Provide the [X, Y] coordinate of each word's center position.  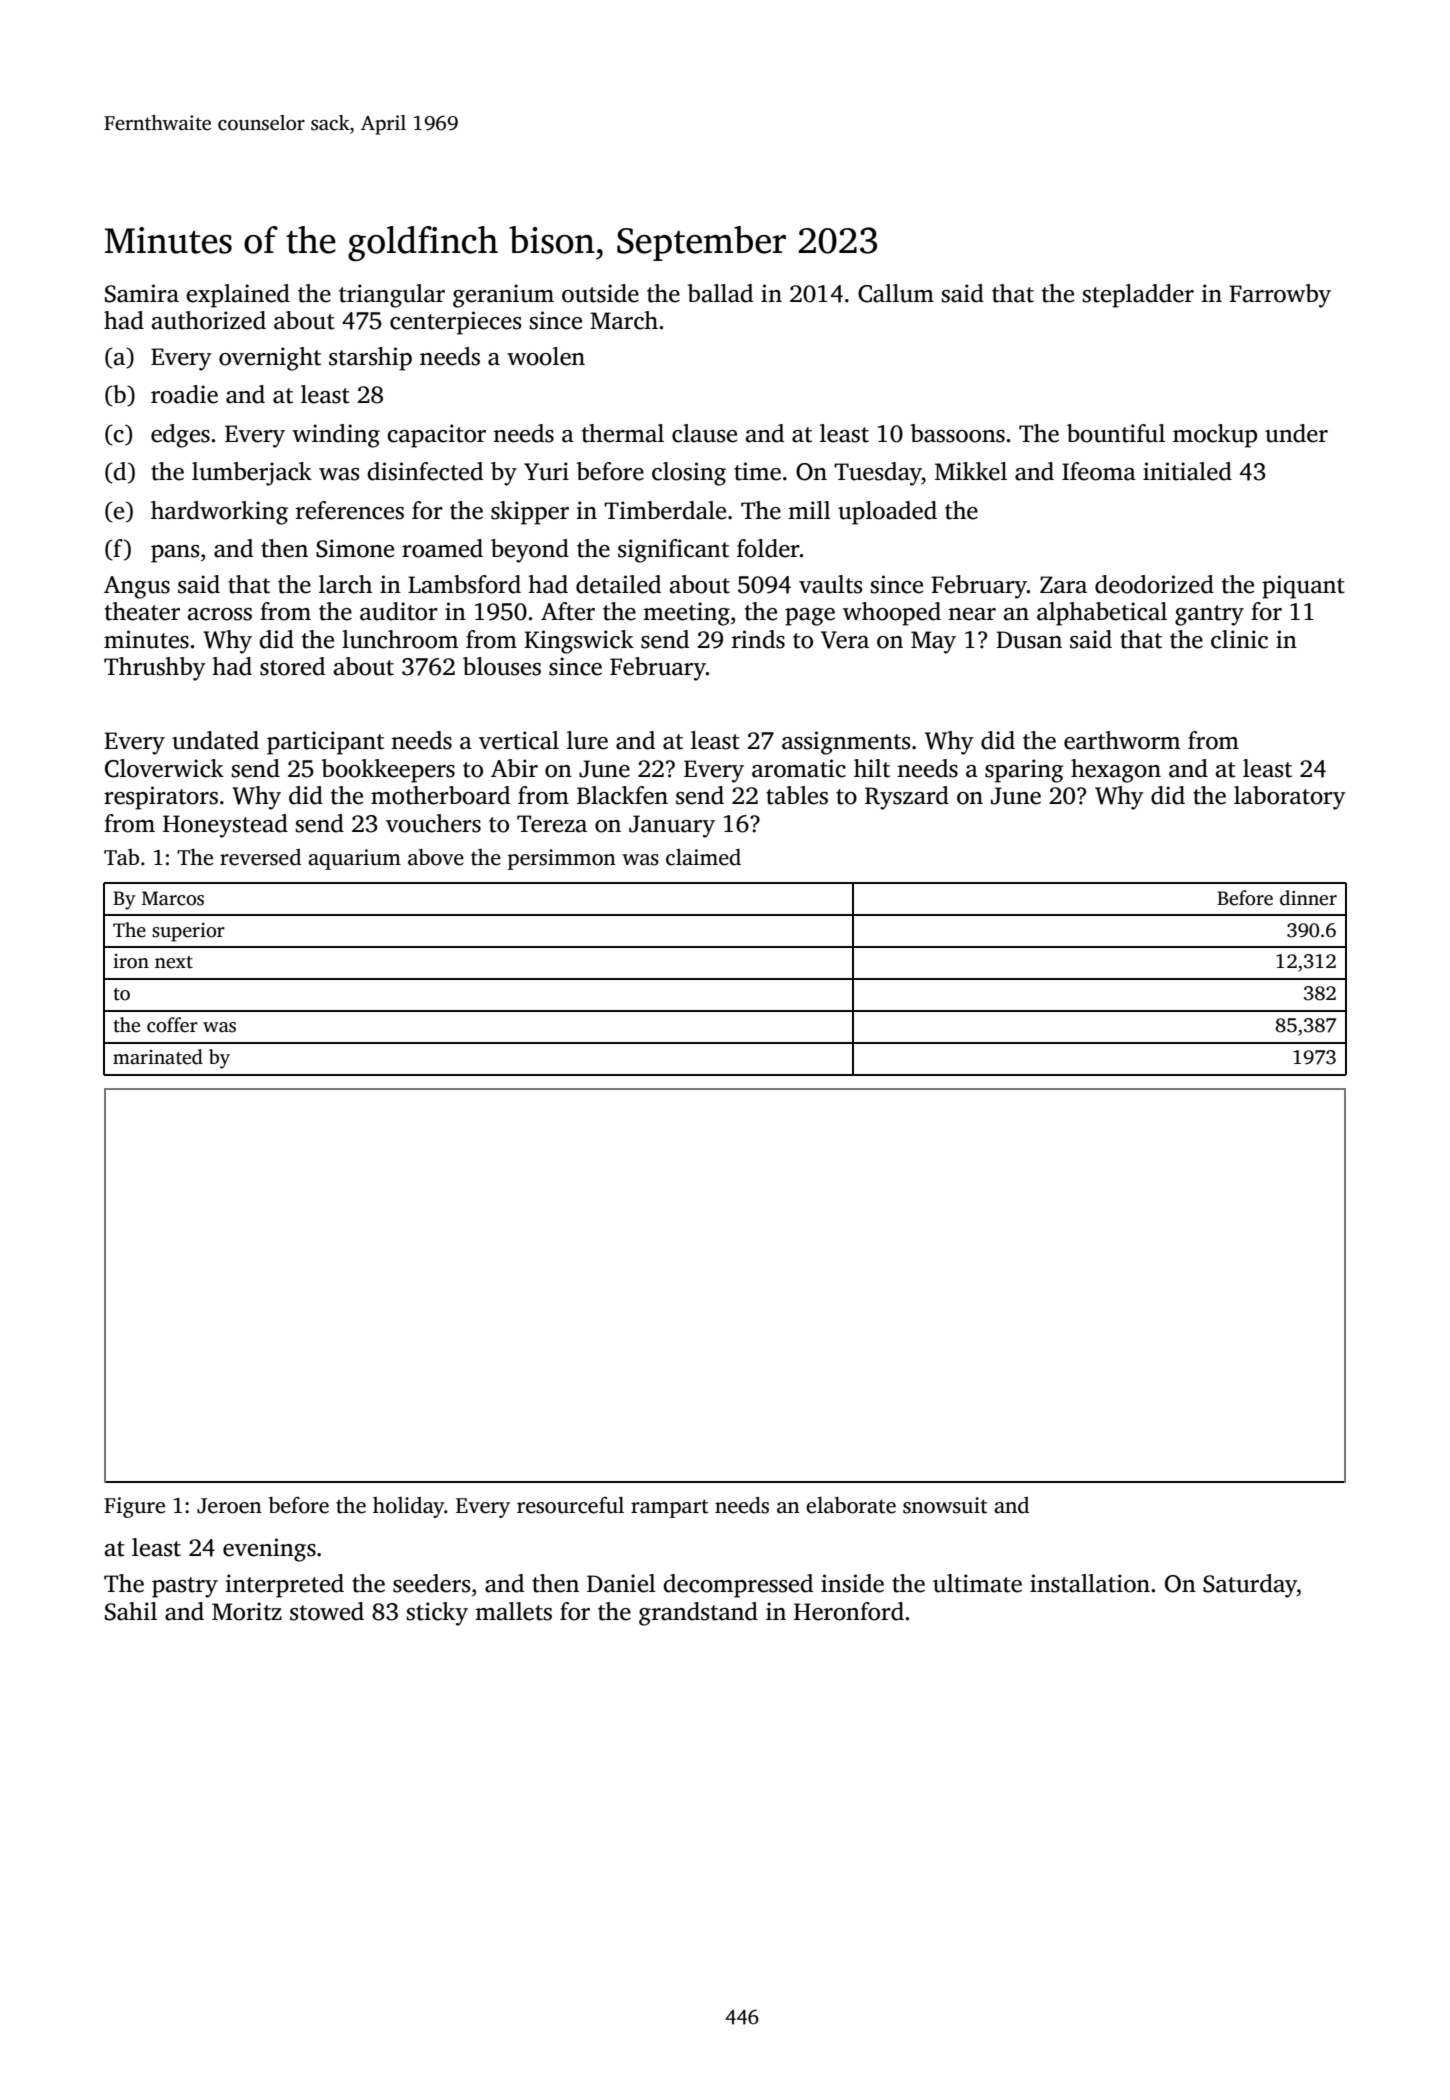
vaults [831, 584]
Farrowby [1280, 296]
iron [131, 961]
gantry [1209, 615]
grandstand [698, 1614]
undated [215, 740]
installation [1090, 1583]
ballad [720, 293]
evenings [269, 1550]
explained [238, 296]
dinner [1308, 898]
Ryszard [907, 798]
